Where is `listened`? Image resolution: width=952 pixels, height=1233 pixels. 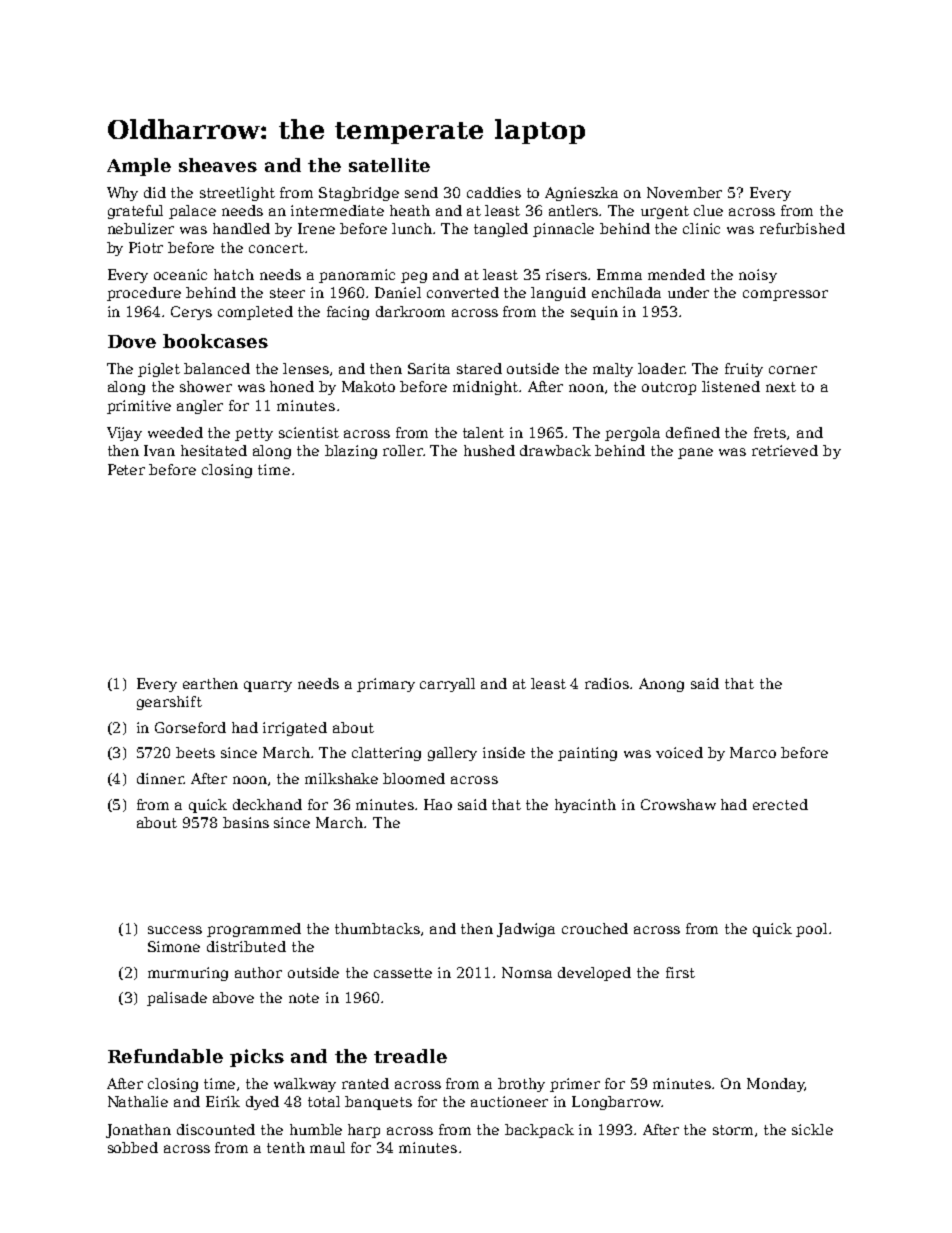 listened is located at coordinates (731, 386).
